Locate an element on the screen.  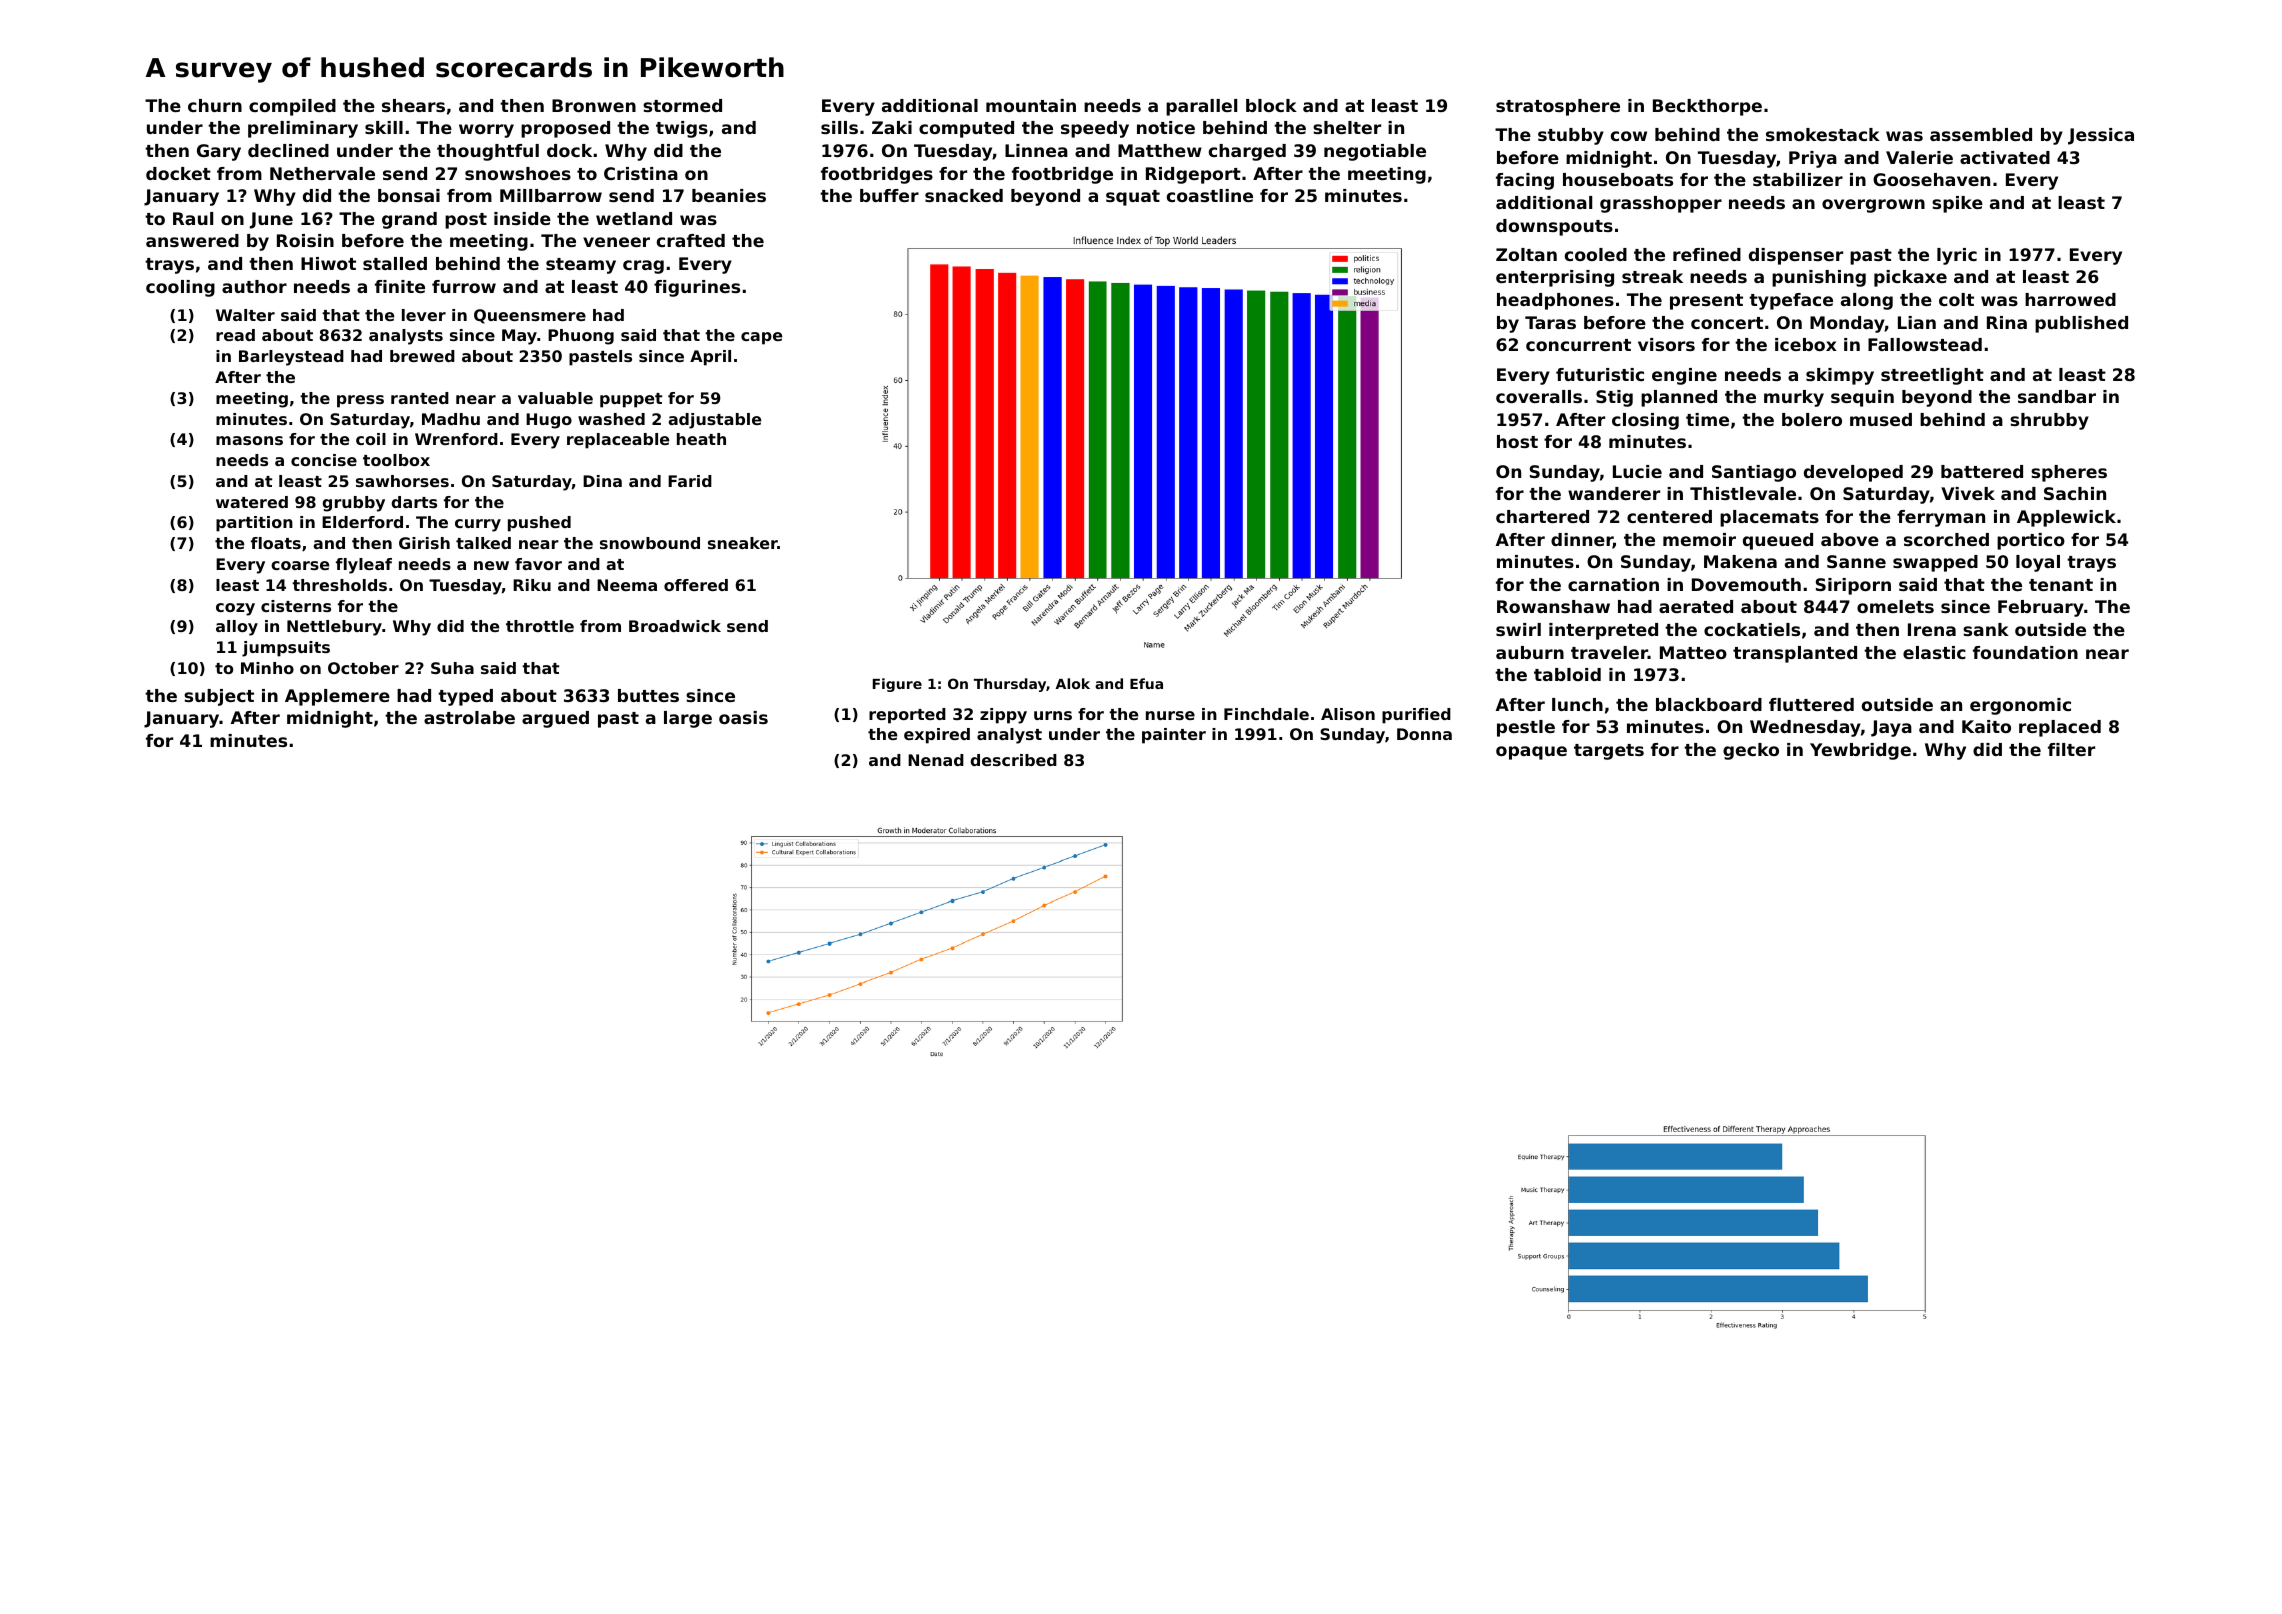
astrolabe is located at coordinates (469, 717).
